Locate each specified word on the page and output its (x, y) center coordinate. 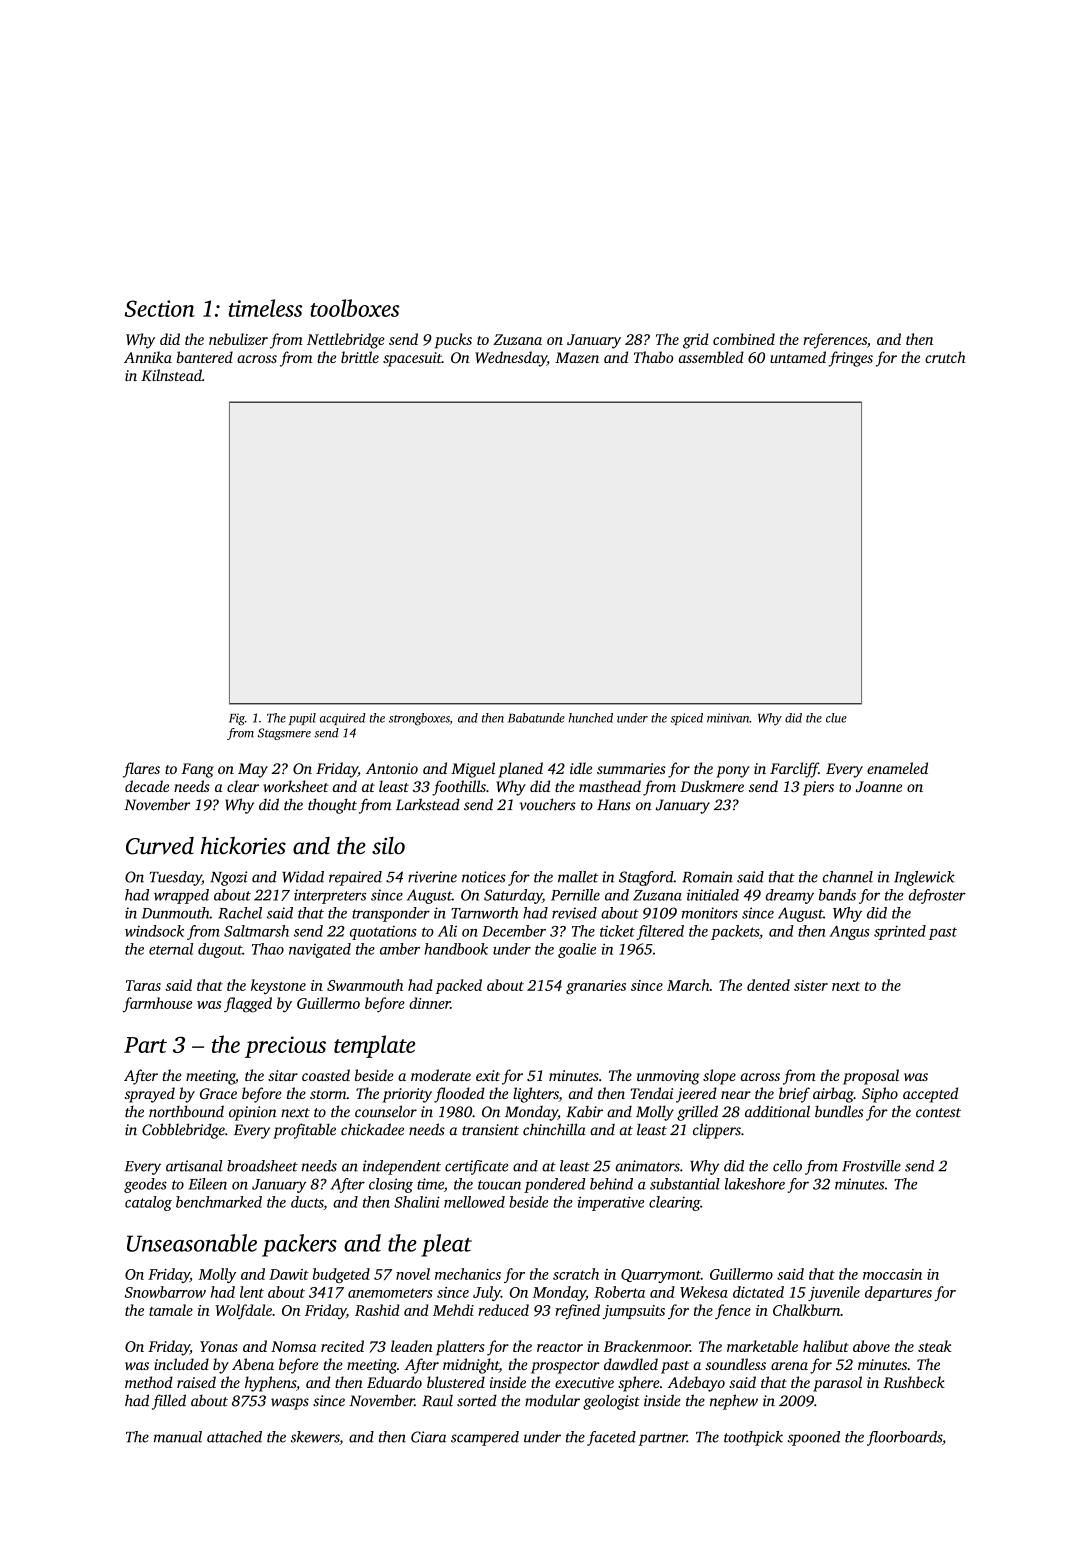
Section (159, 308)
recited (342, 1346)
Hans (614, 805)
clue (836, 718)
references (835, 341)
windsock (154, 931)
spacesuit (412, 359)
